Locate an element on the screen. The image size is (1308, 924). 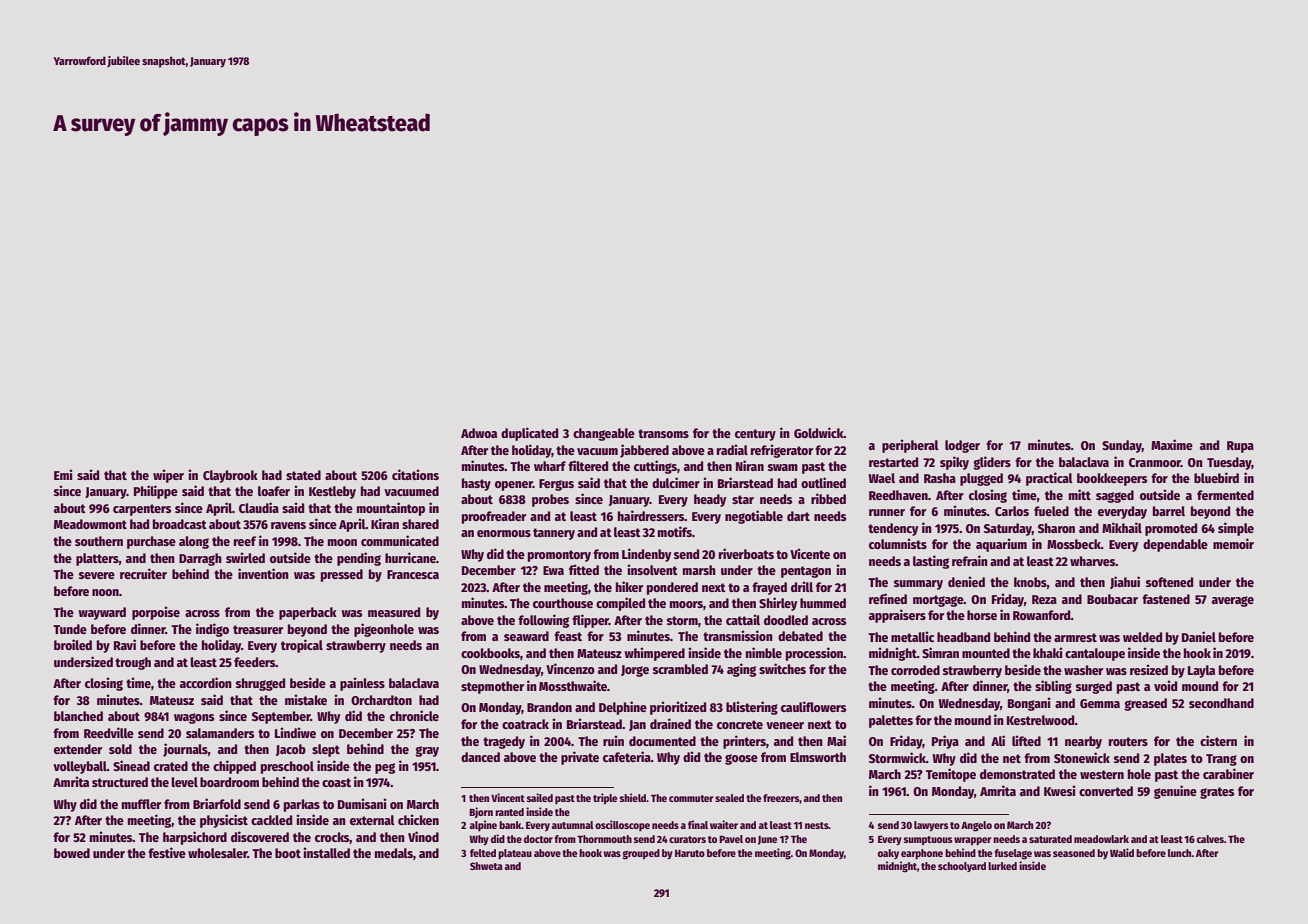
wrapper is located at coordinates (972, 841).
